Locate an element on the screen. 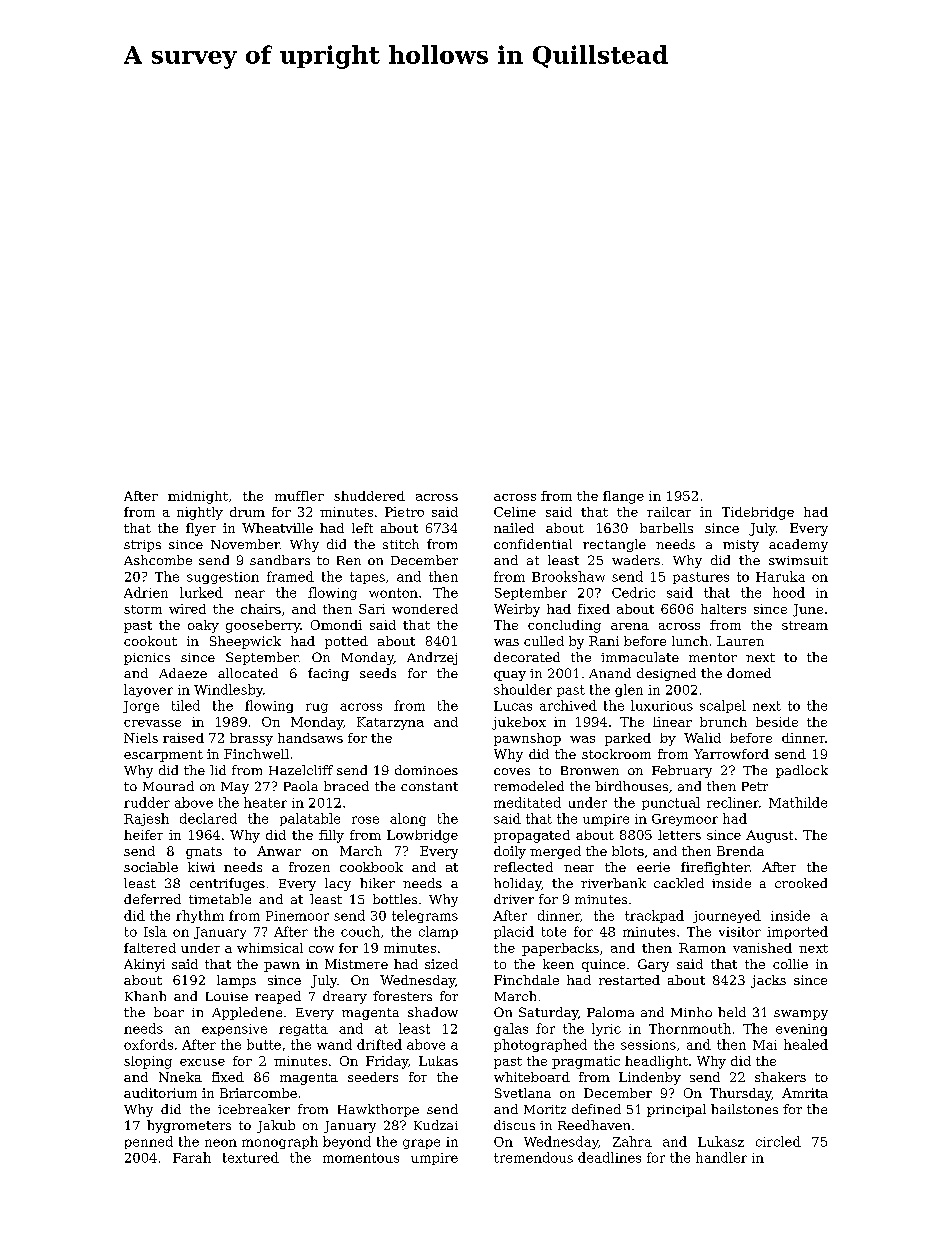 This screenshot has width=952, height=1233. circled is located at coordinates (778, 1141).
